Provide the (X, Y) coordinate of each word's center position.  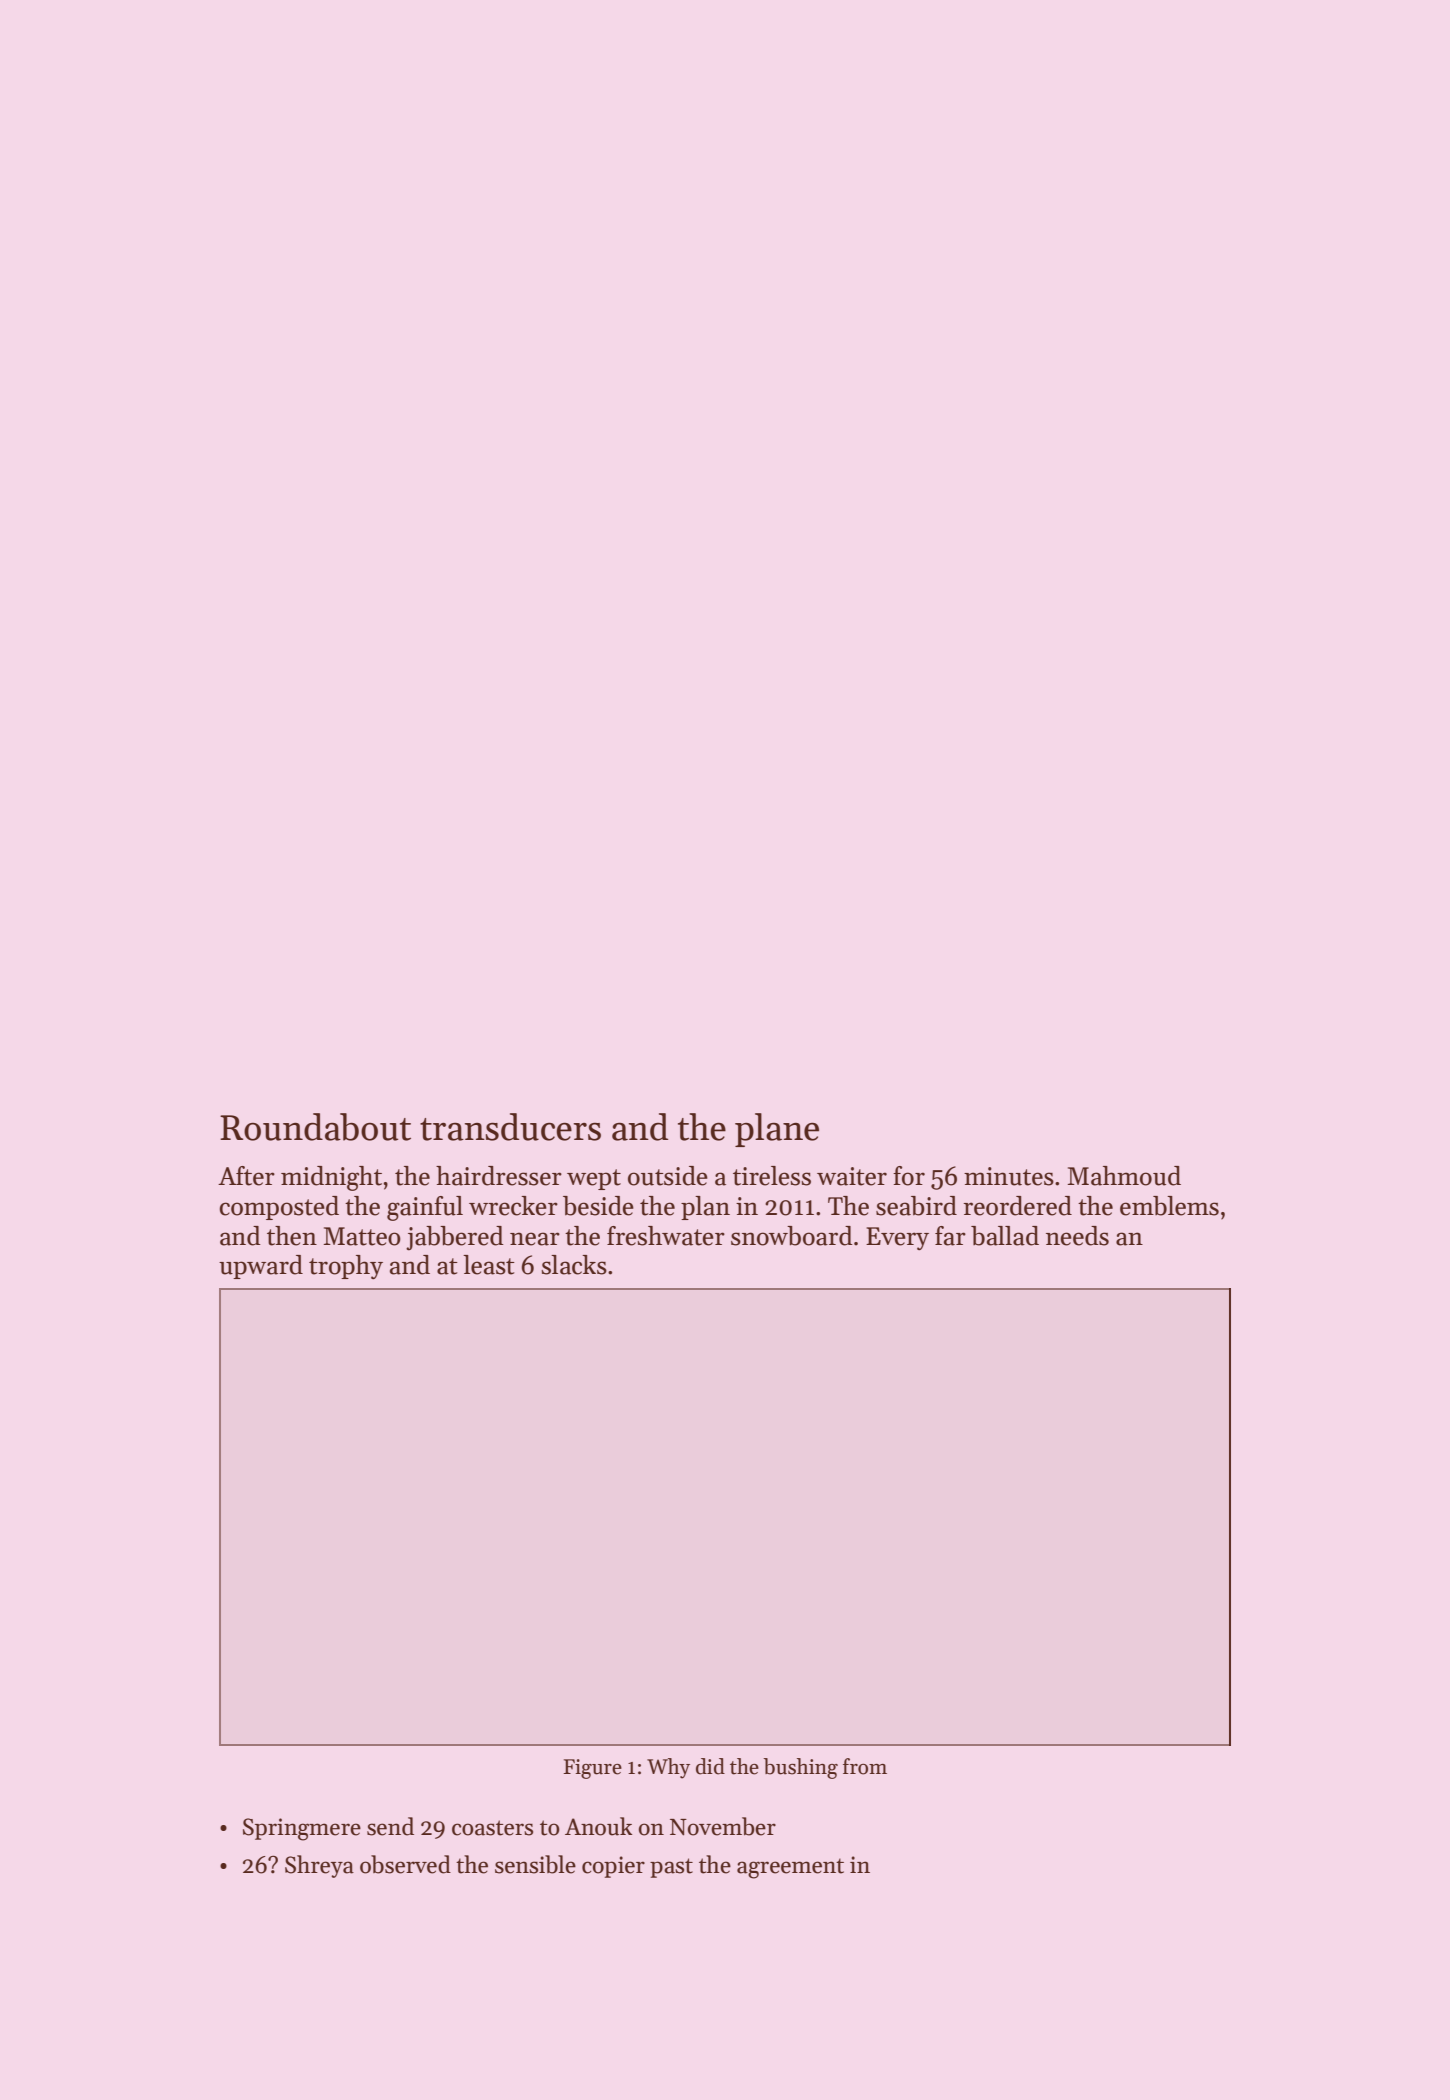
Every (897, 1238)
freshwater (666, 1236)
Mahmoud (1124, 1176)
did (710, 1766)
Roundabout (315, 1127)
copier (613, 1867)
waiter (852, 1176)
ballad (1005, 1236)
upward (261, 1267)
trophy (346, 1267)
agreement (790, 1868)
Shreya (319, 1866)
